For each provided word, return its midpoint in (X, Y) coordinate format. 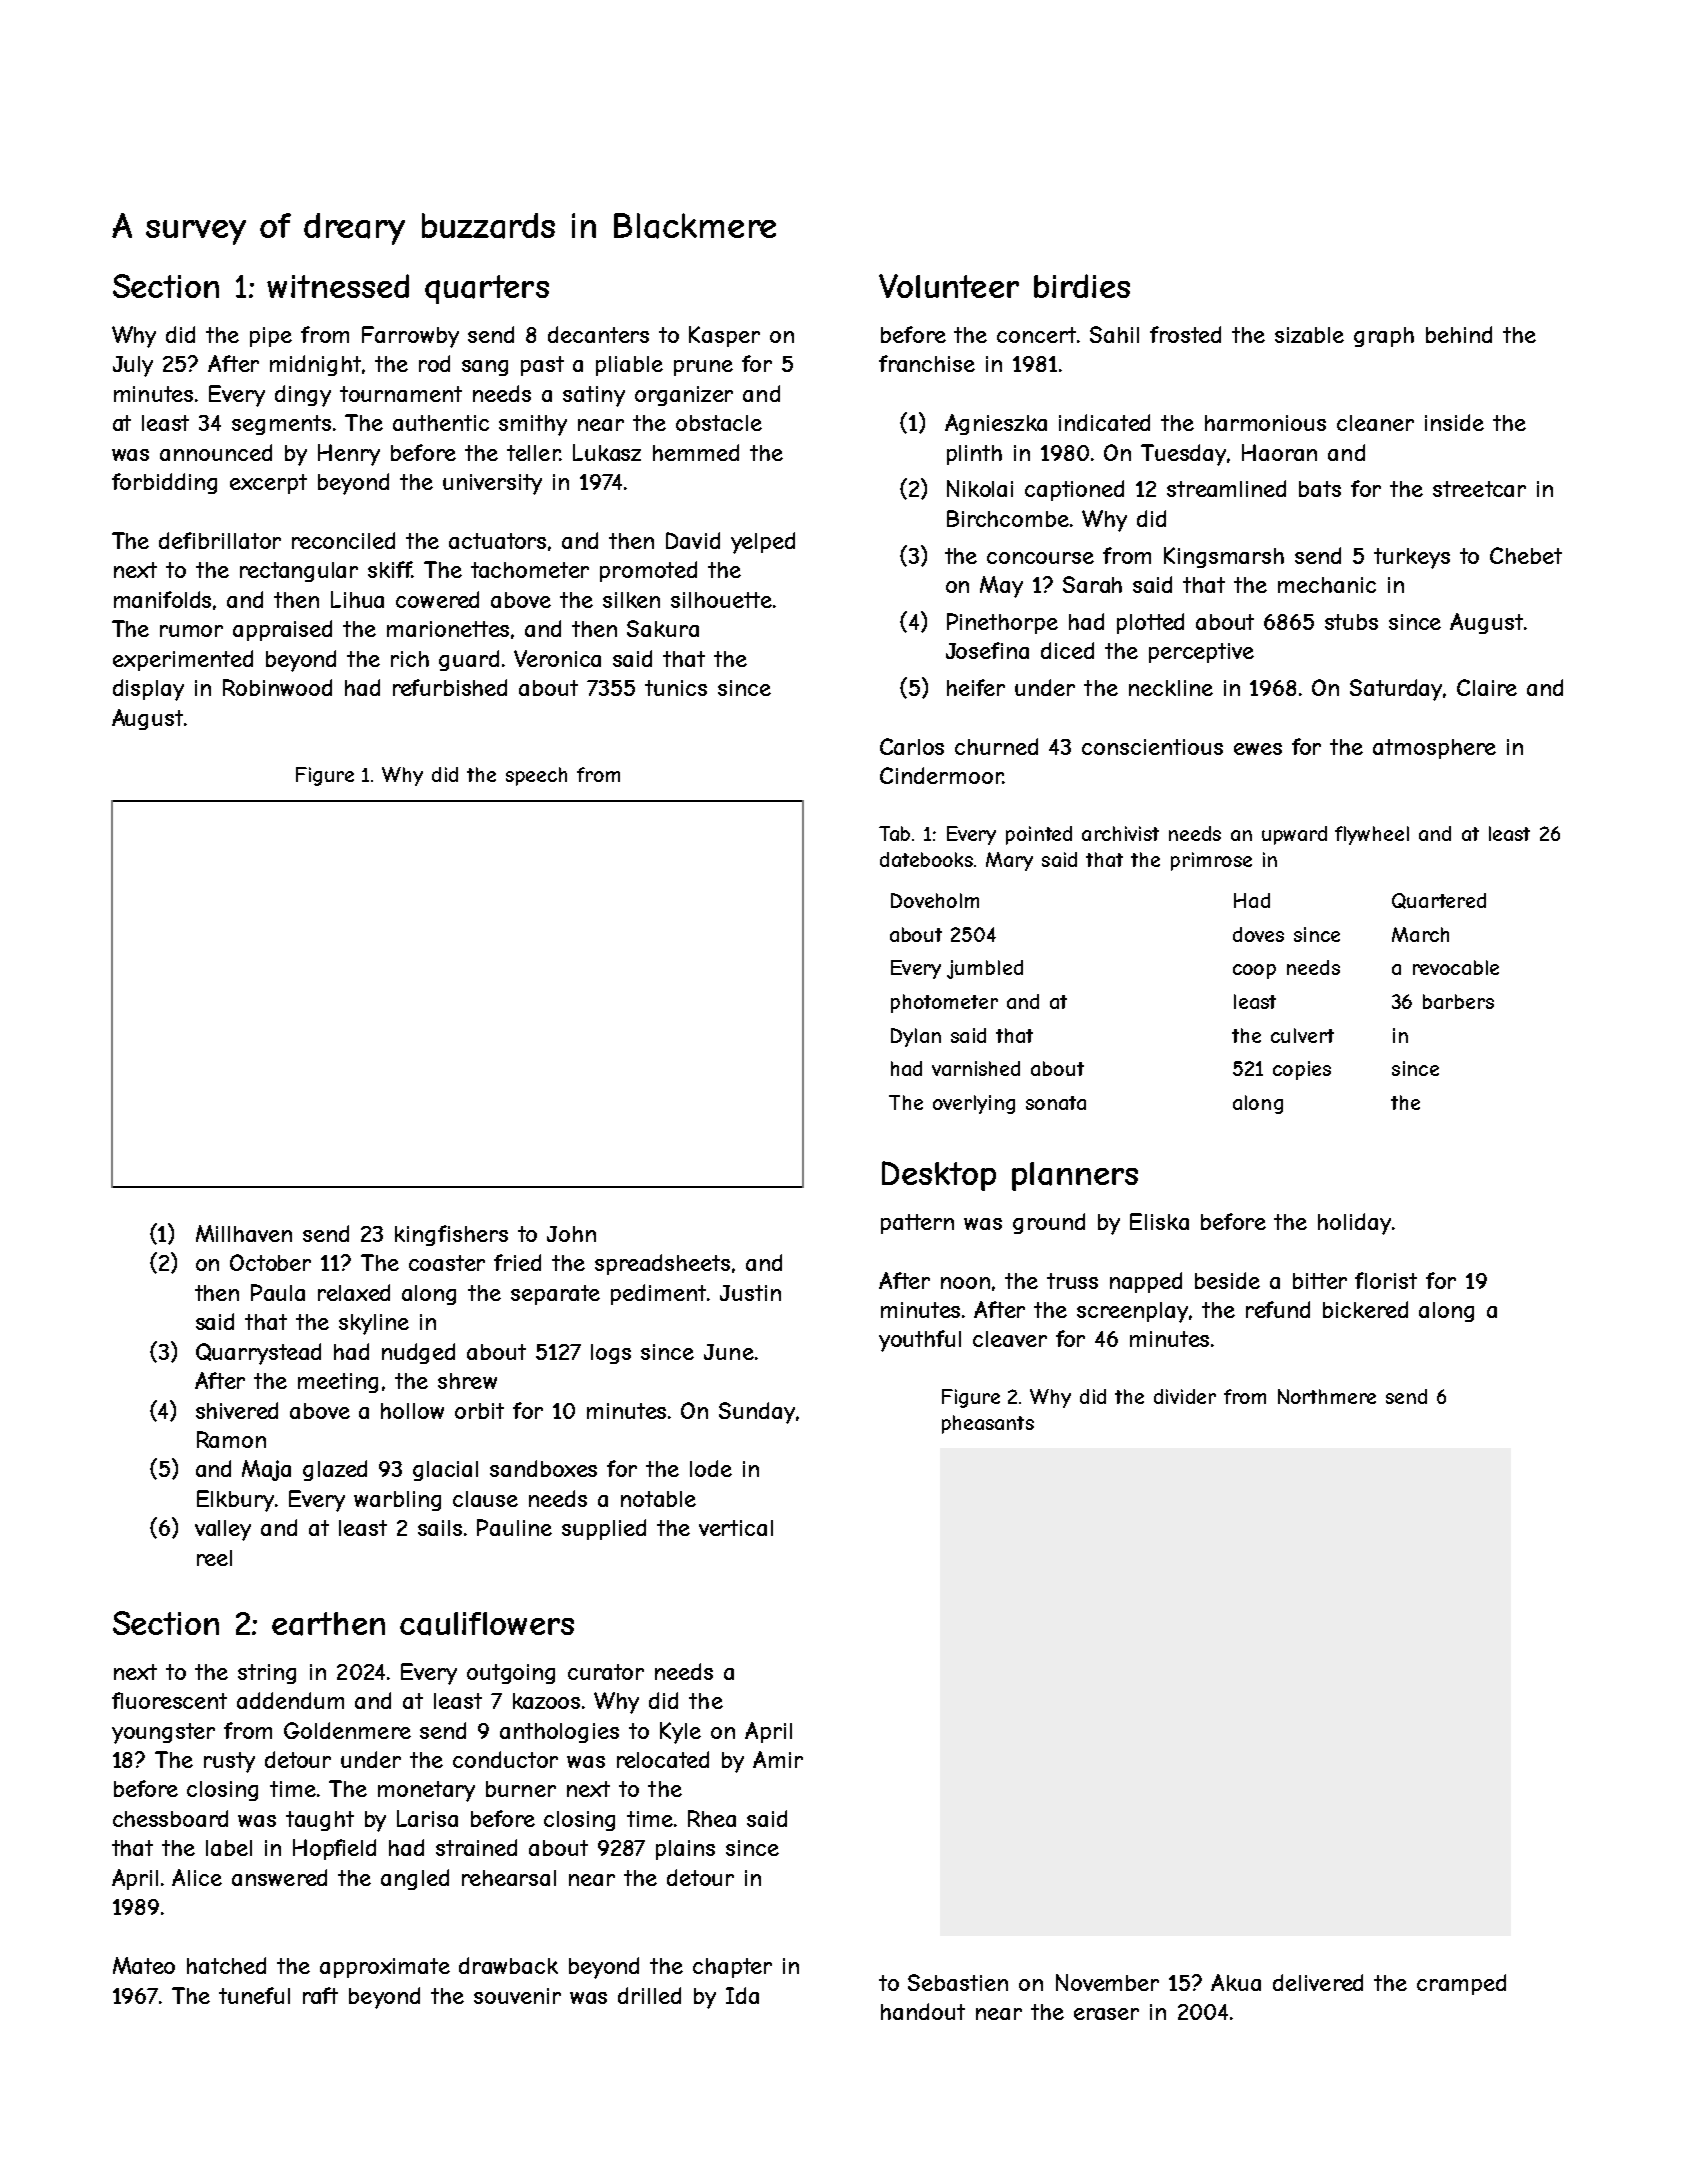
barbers (1458, 1001)
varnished (976, 1068)
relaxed (354, 1292)
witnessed (338, 286)
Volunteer (949, 286)
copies (1302, 1070)
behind (1459, 334)
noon (965, 1283)
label (229, 1848)
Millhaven (244, 1233)
